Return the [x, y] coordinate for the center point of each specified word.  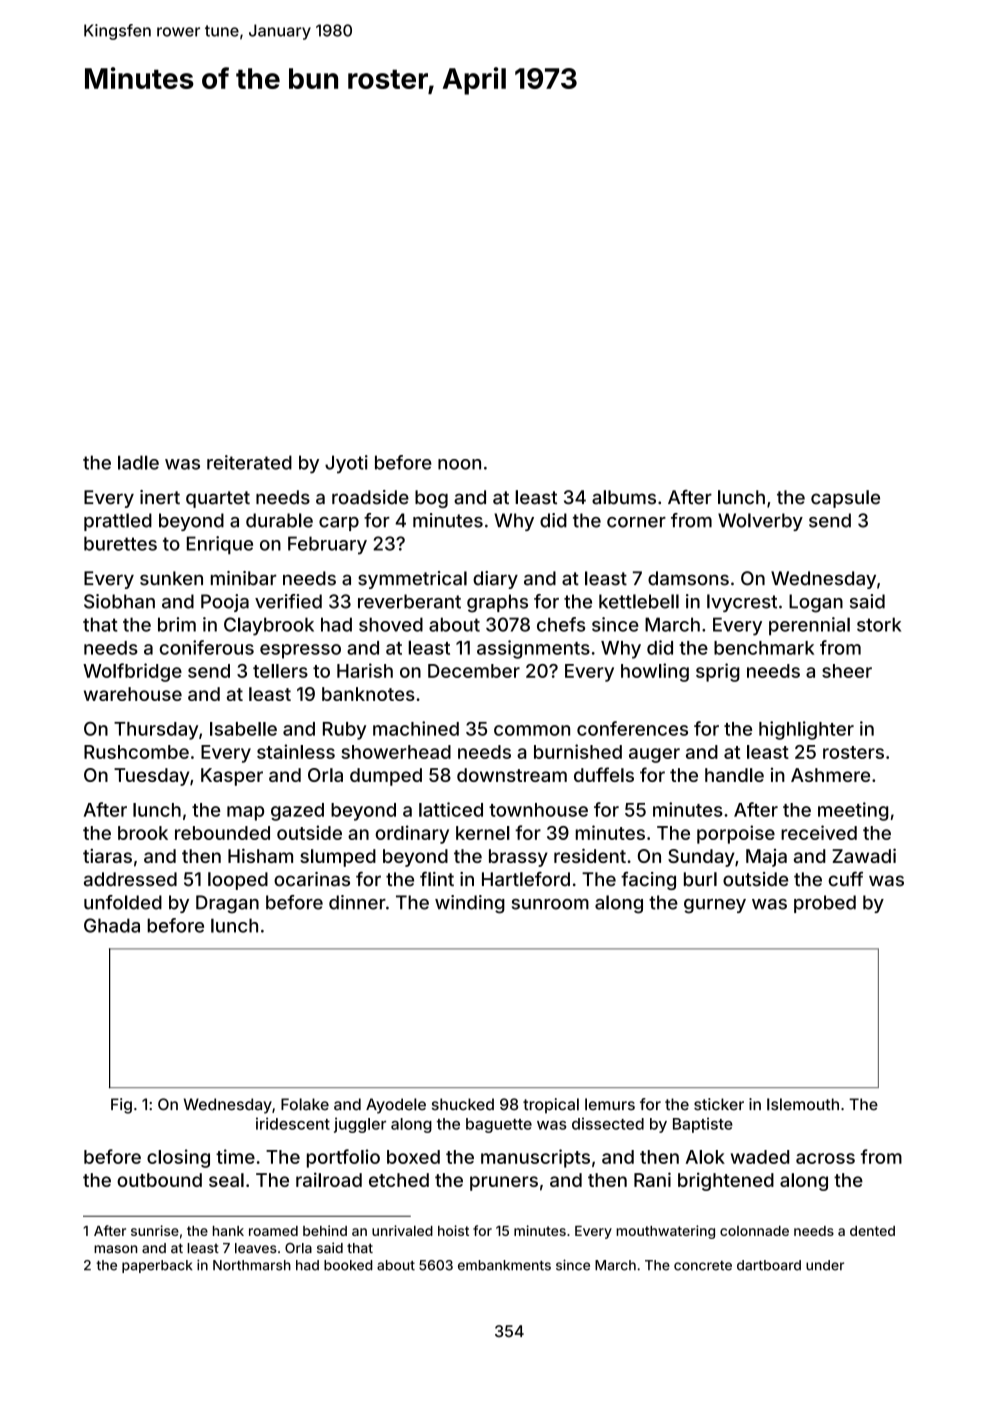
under [825, 1265]
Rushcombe [136, 752]
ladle [138, 462]
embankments [504, 1265]
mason [115, 1249]
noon [459, 464]
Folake [305, 1104]
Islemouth [803, 1104]
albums [624, 497]
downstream [512, 775]
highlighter [806, 730]
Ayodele [396, 1106]
